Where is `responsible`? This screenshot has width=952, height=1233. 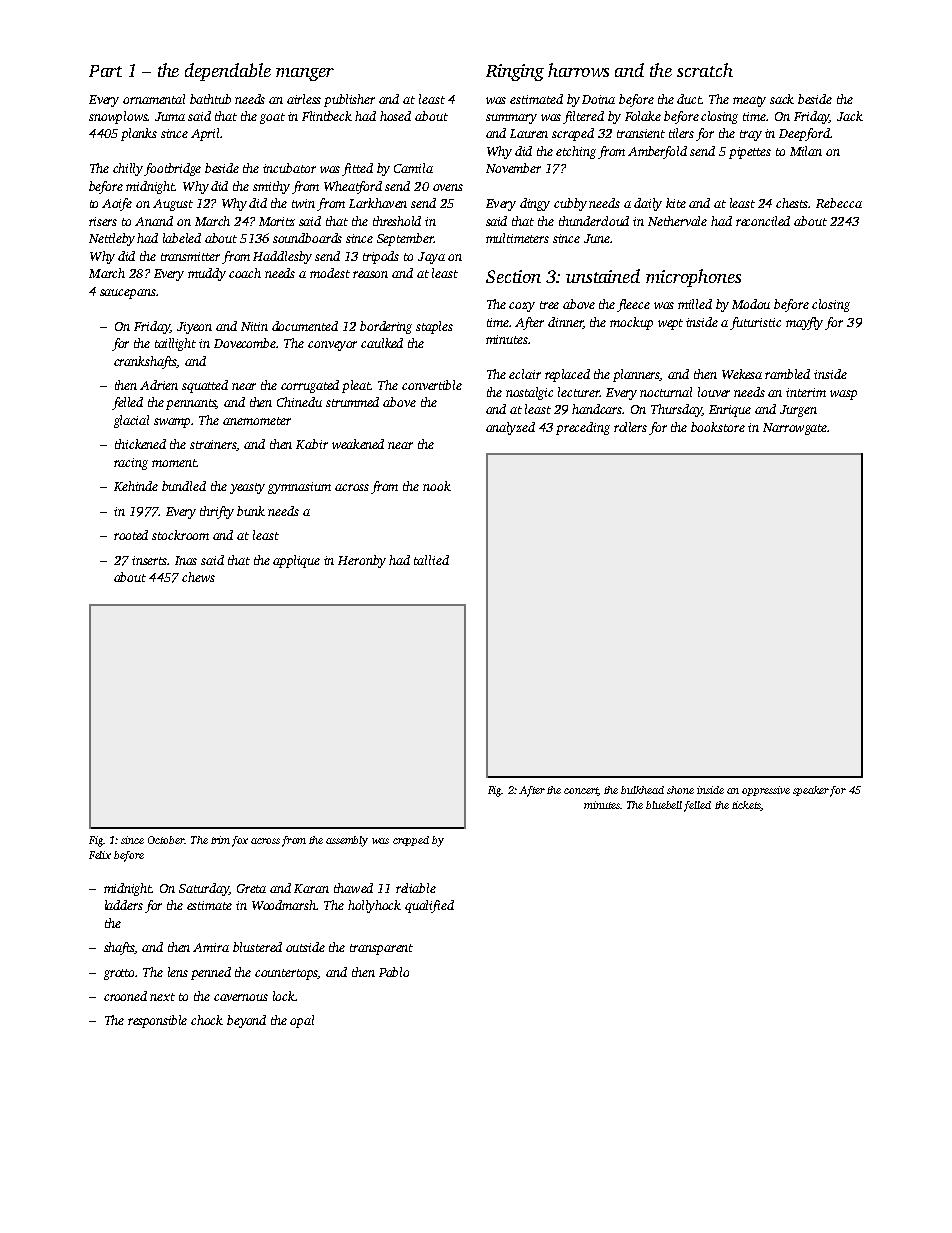 responsible is located at coordinates (157, 1021).
